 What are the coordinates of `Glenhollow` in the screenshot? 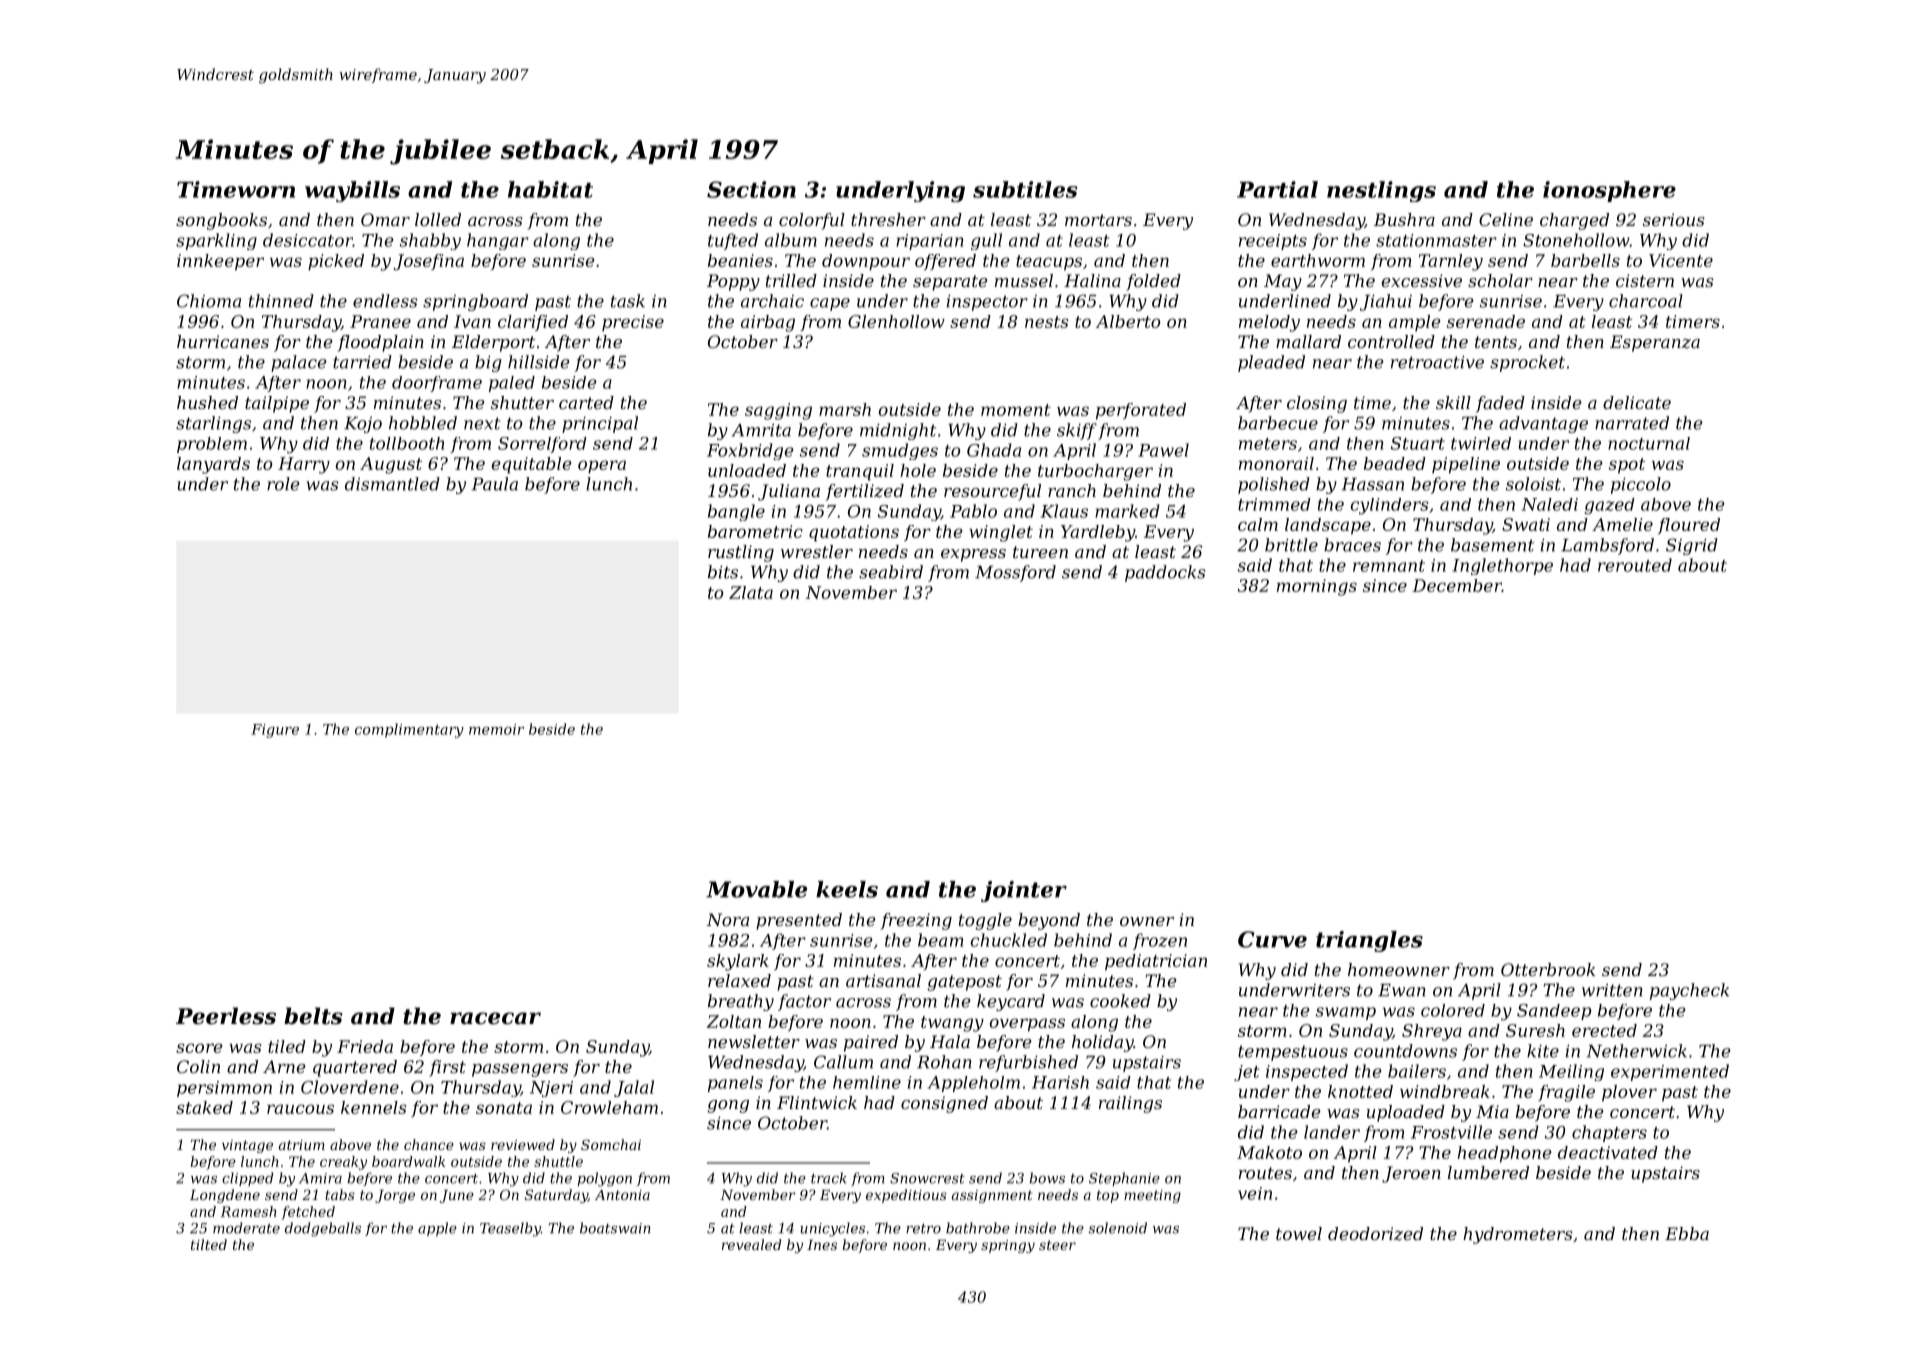 It's located at (896, 321).
